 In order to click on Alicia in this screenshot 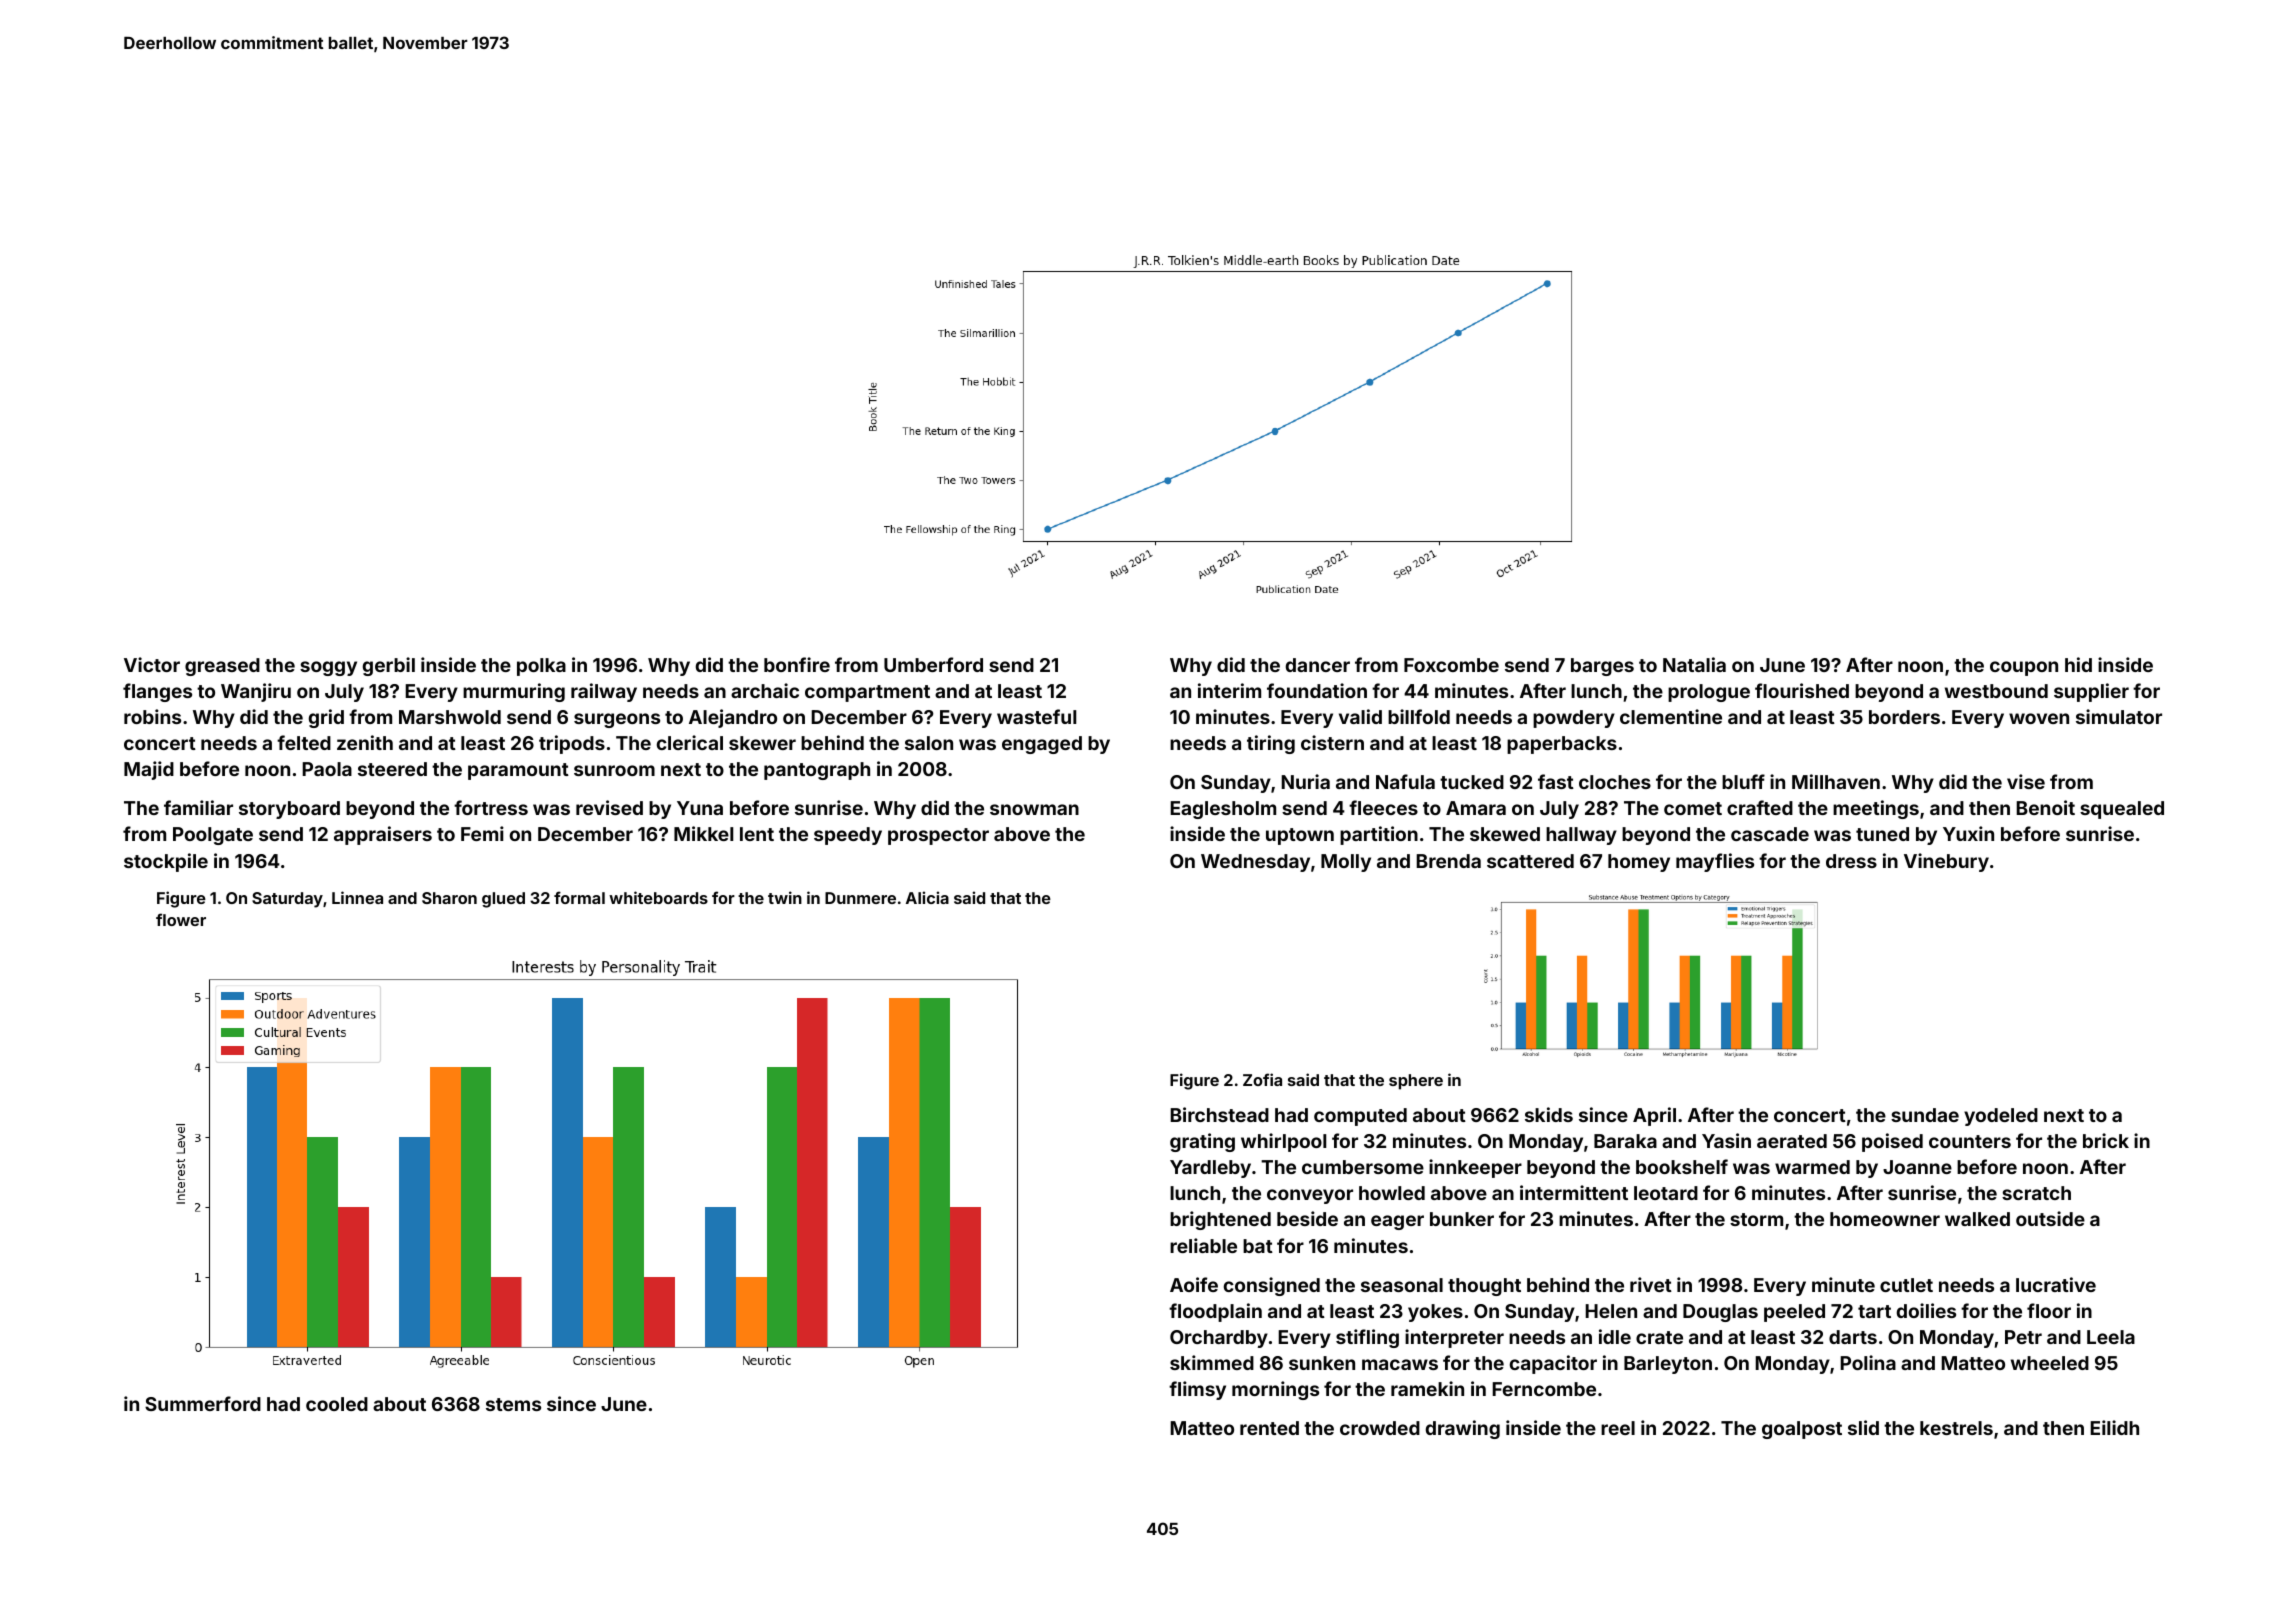, I will do `click(927, 897)`.
